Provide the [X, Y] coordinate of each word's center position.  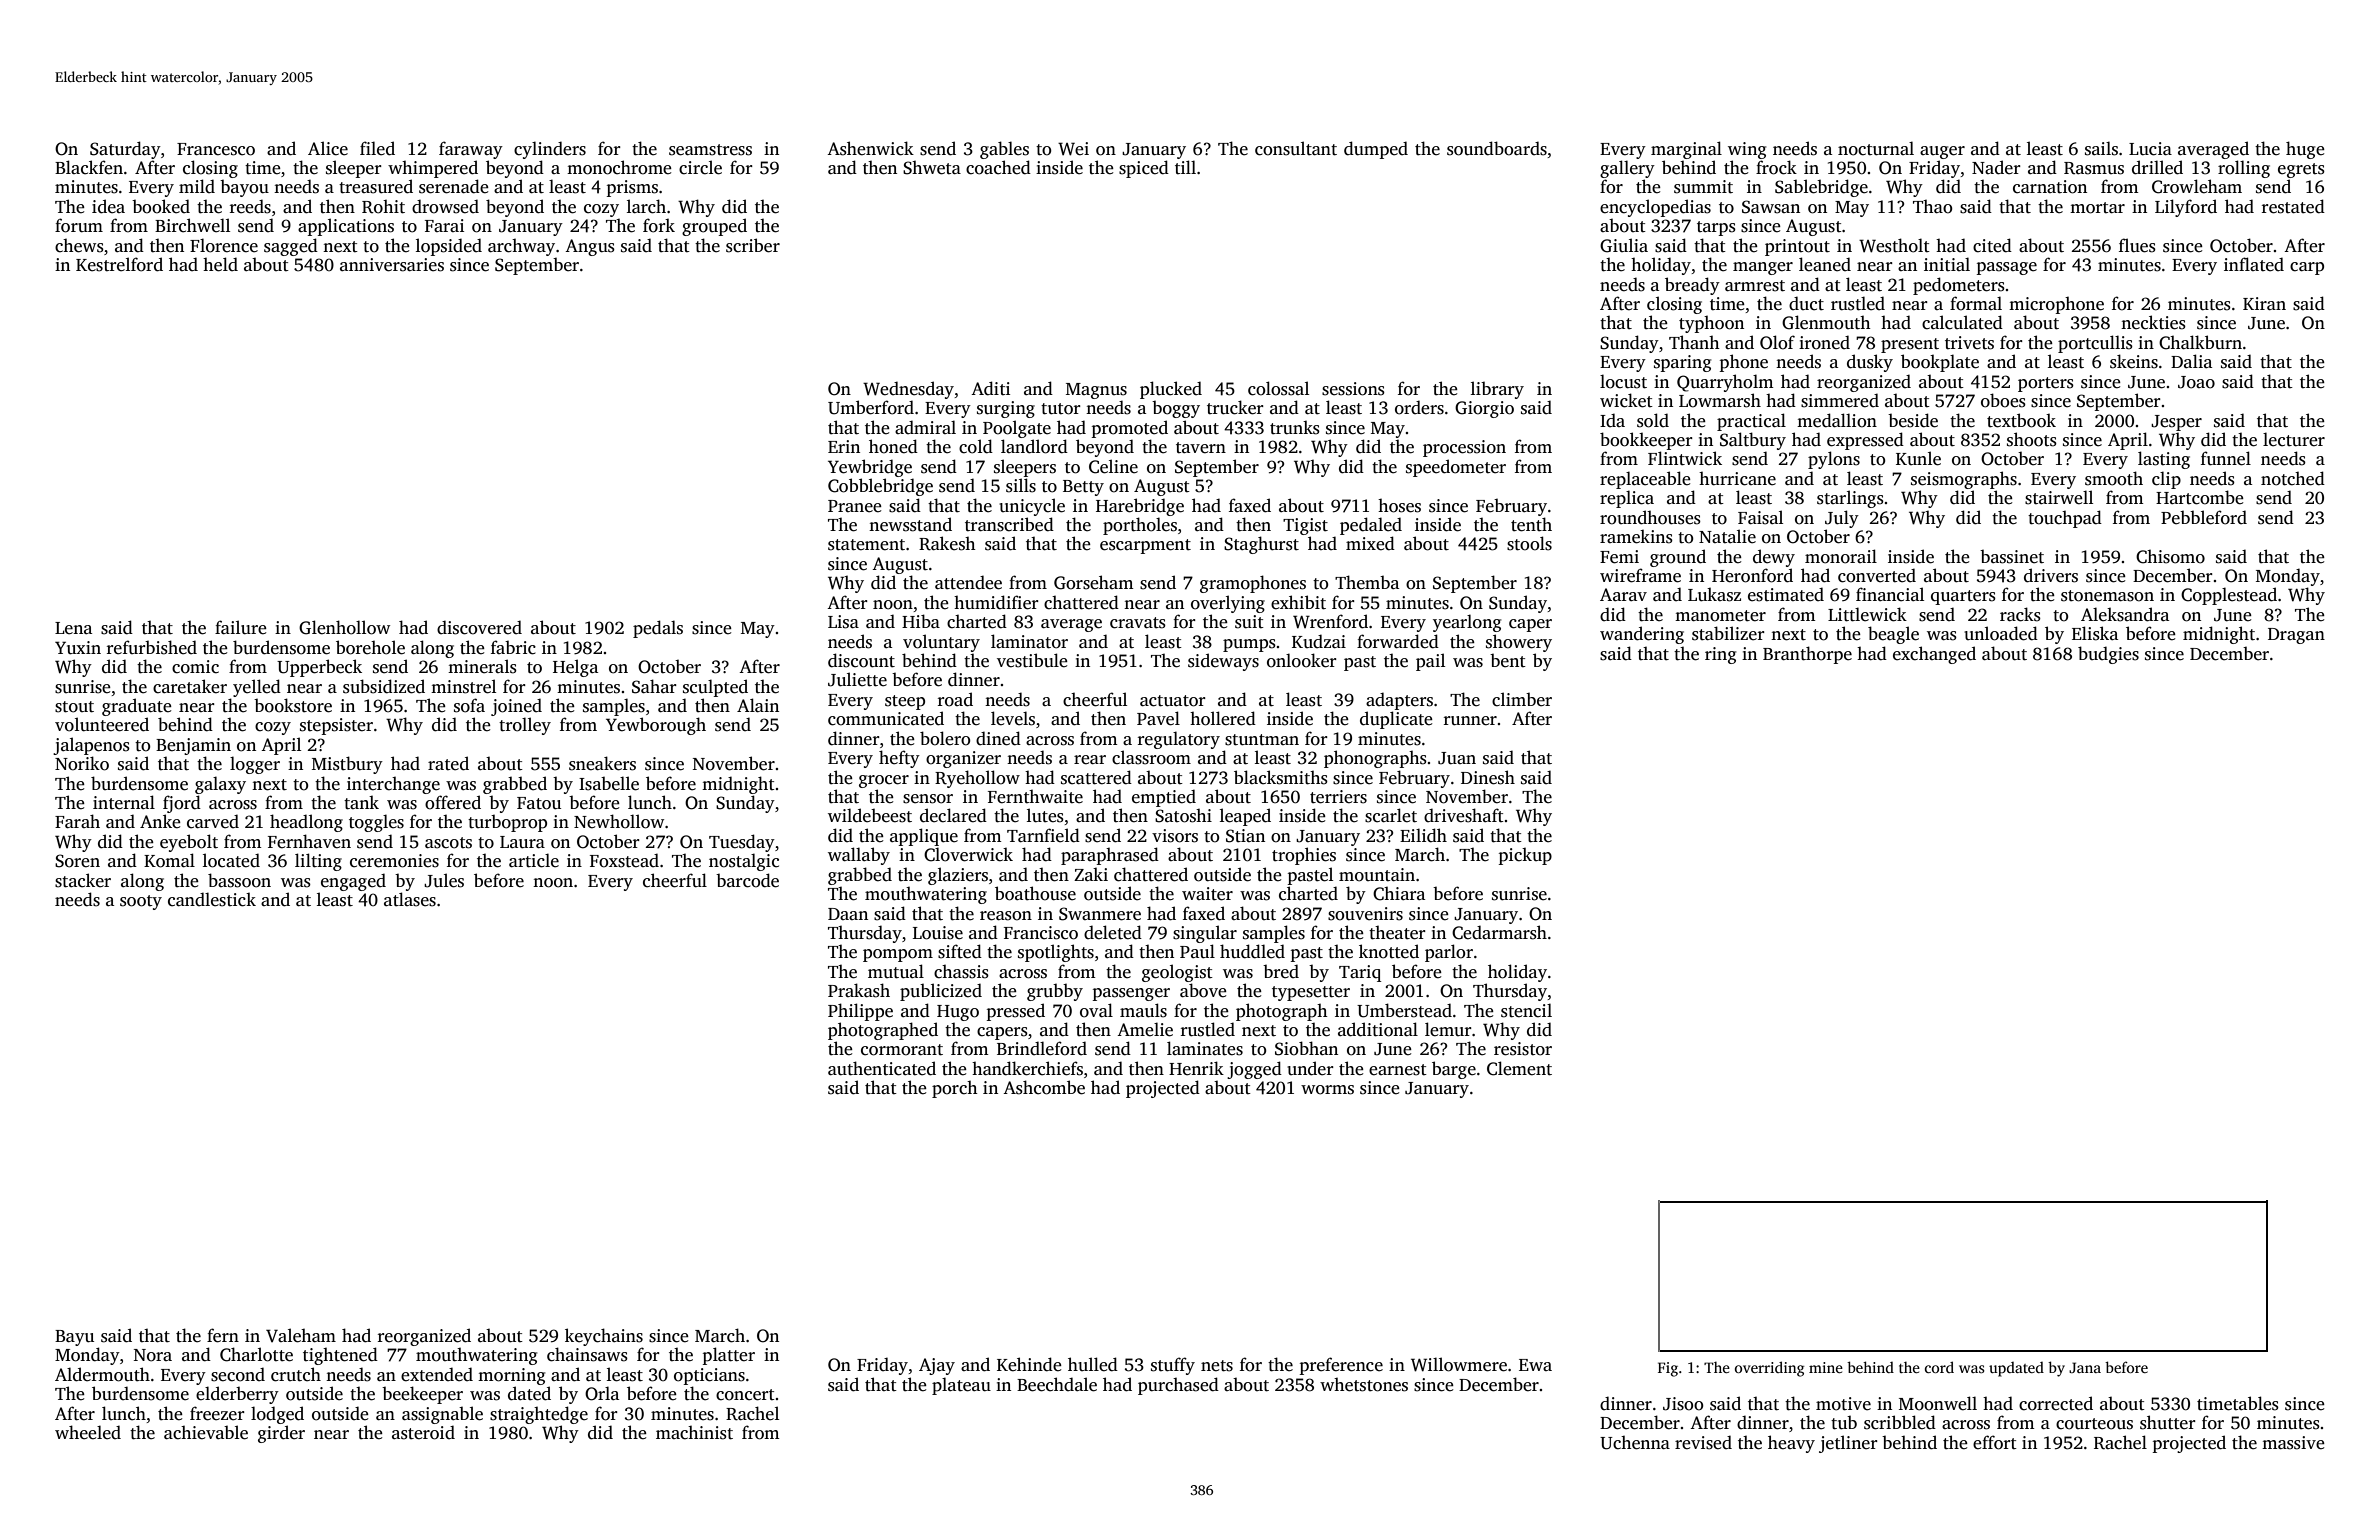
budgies [2108, 655]
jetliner [1848, 1444]
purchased [1178, 1386]
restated [2293, 206]
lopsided [449, 247]
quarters [1963, 597]
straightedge [539, 1415]
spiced [1144, 169]
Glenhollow [344, 627]
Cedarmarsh [1499, 932]
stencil [1526, 1010]
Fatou [539, 803]
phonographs [1375, 759]
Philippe [860, 1012]
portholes [1140, 526]
